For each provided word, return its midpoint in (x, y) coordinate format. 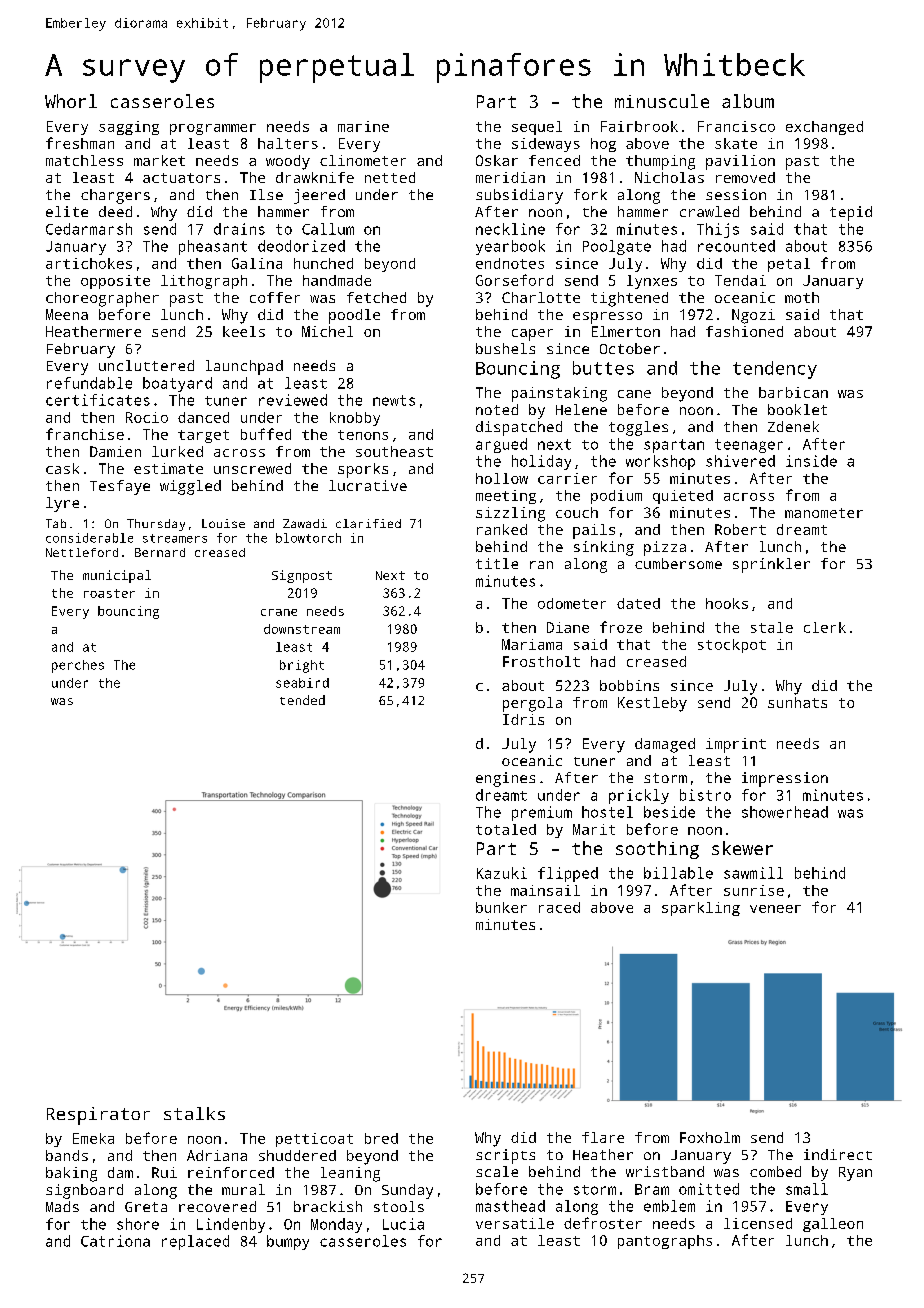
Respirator (98, 1116)
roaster (109, 593)
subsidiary (519, 196)
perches (78, 666)
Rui (164, 1172)
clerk (825, 627)
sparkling (701, 909)
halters (288, 143)
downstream (302, 629)
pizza (665, 548)
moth (802, 297)
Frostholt (541, 661)
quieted (683, 497)
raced (559, 907)
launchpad (244, 367)
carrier (567, 478)
